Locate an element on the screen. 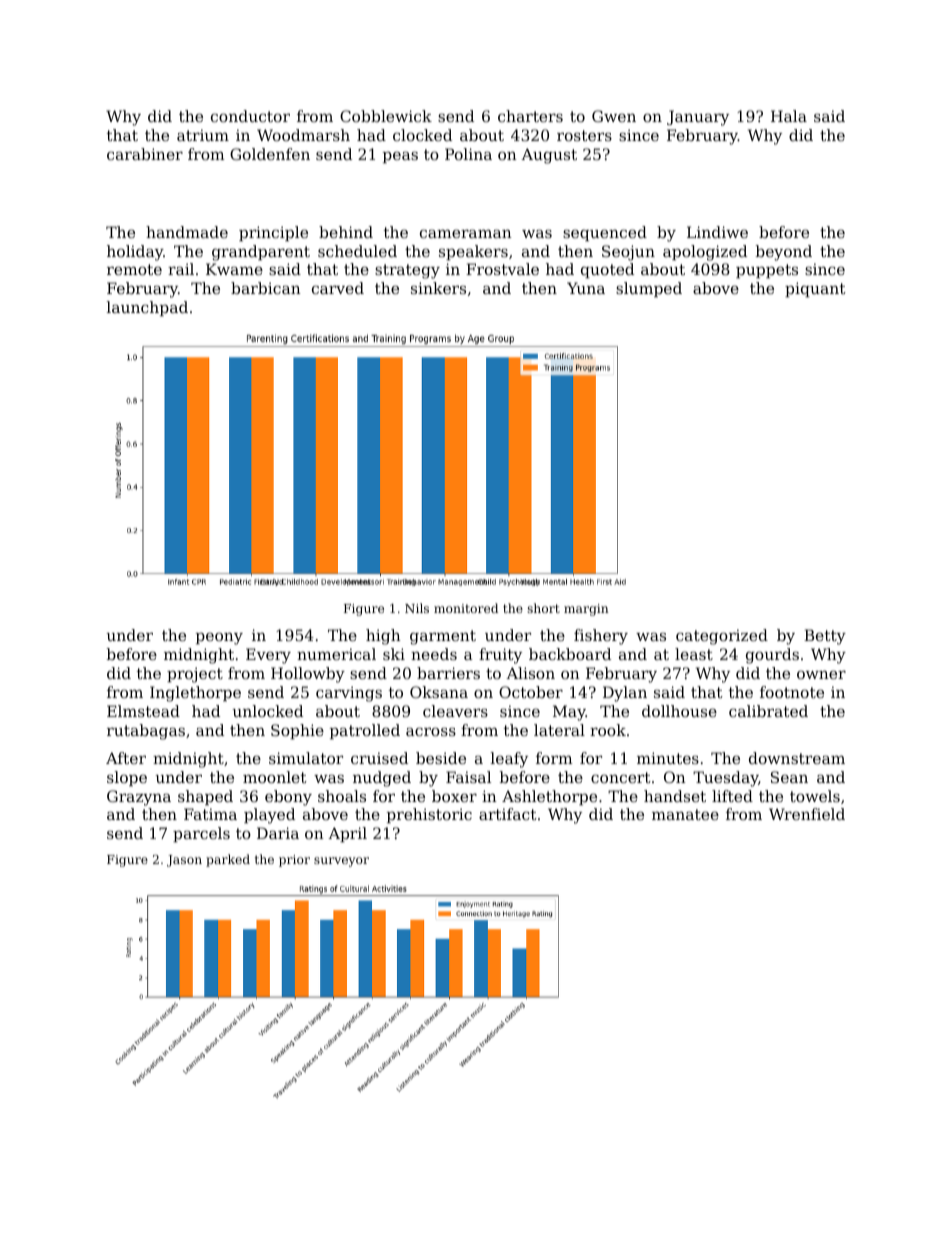  Nils is located at coordinates (417, 608).
